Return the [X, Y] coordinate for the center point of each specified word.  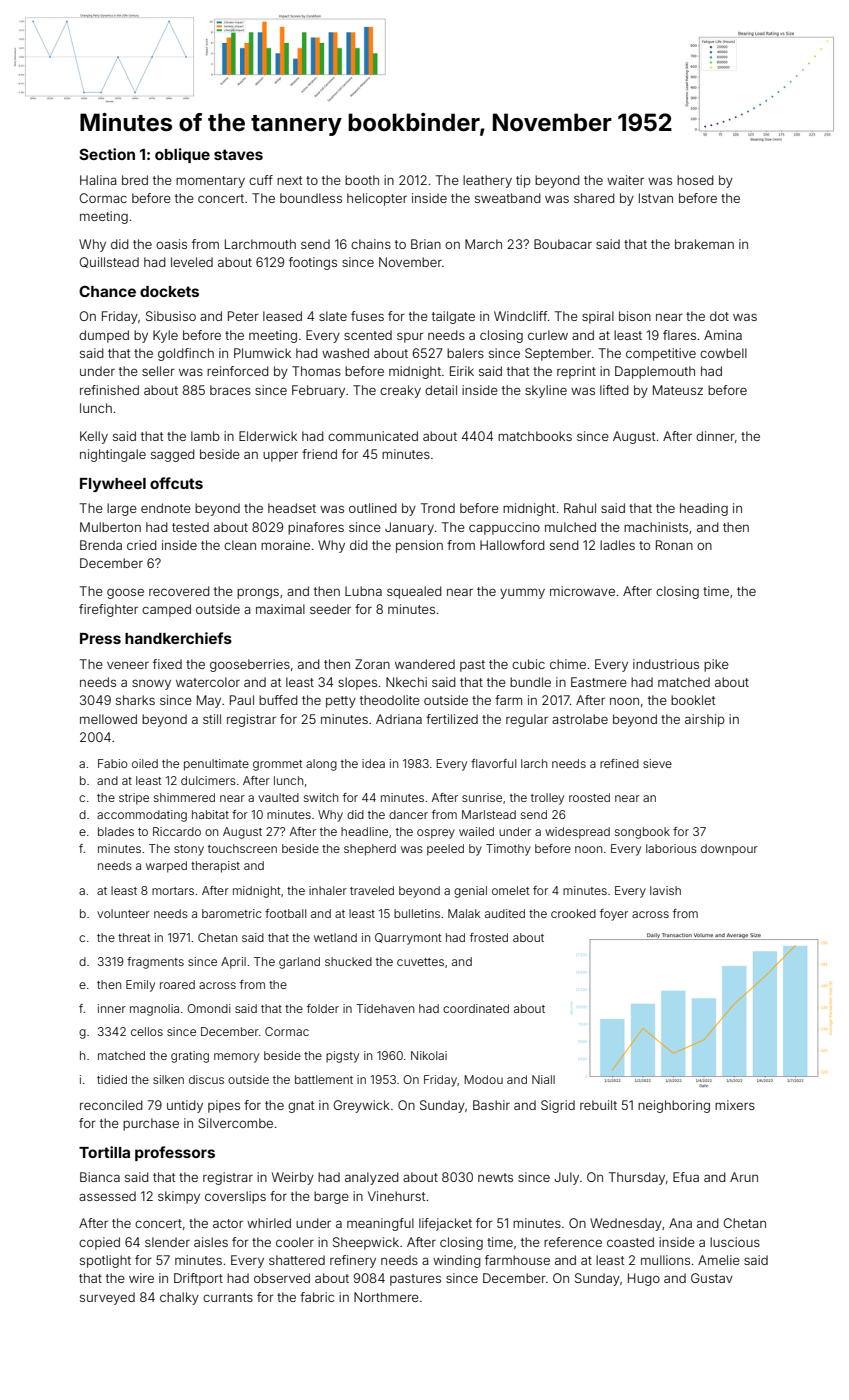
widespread [577, 833]
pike [716, 665]
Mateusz [678, 390]
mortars [173, 891]
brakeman [704, 244]
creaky [400, 391]
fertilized [452, 719]
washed [345, 353]
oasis [171, 244]
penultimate [216, 765]
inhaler [328, 890]
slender [167, 1242]
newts [495, 1177]
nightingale [113, 455]
